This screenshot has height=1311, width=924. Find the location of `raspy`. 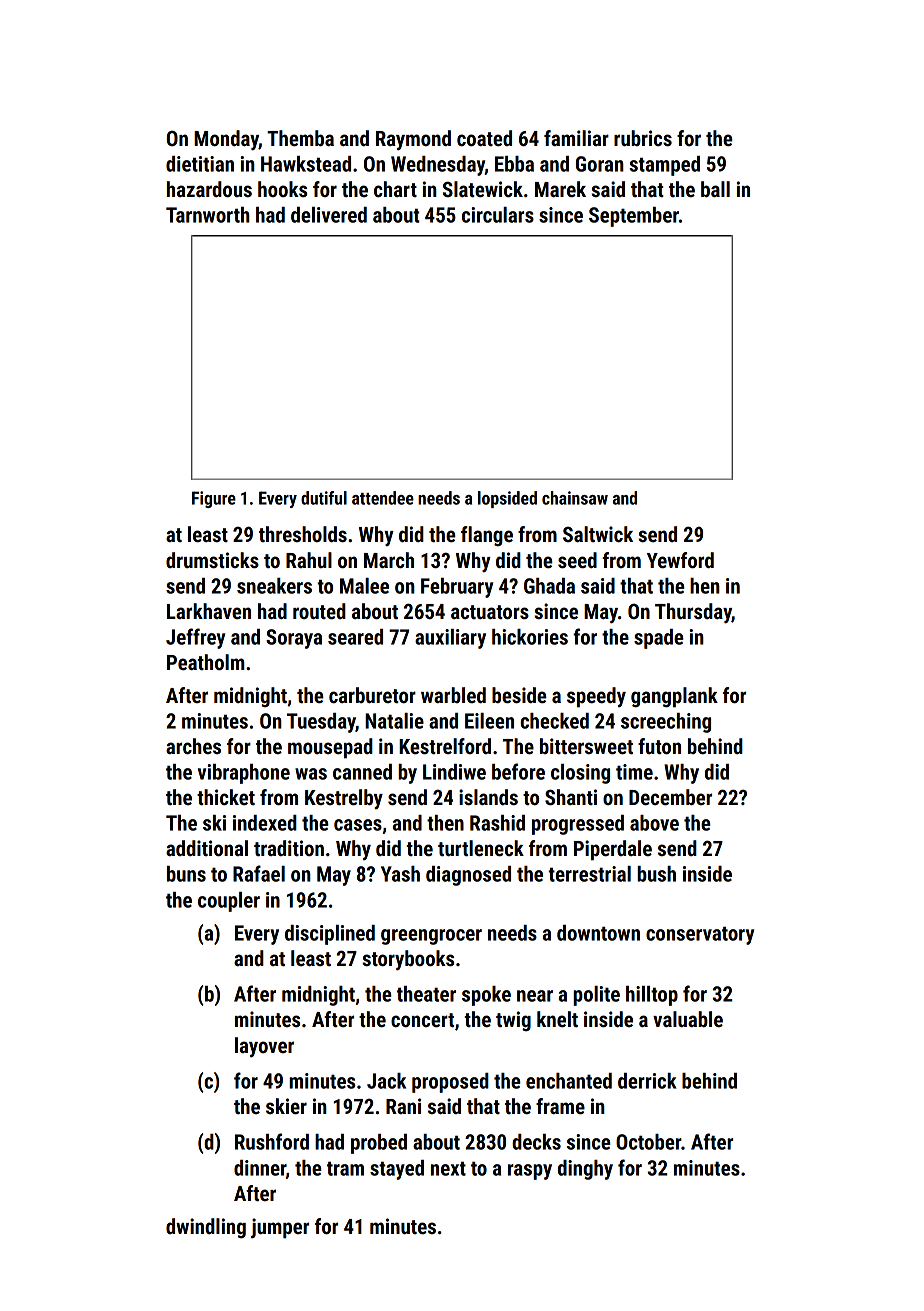

raspy is located at coordinates (530, 1172).
